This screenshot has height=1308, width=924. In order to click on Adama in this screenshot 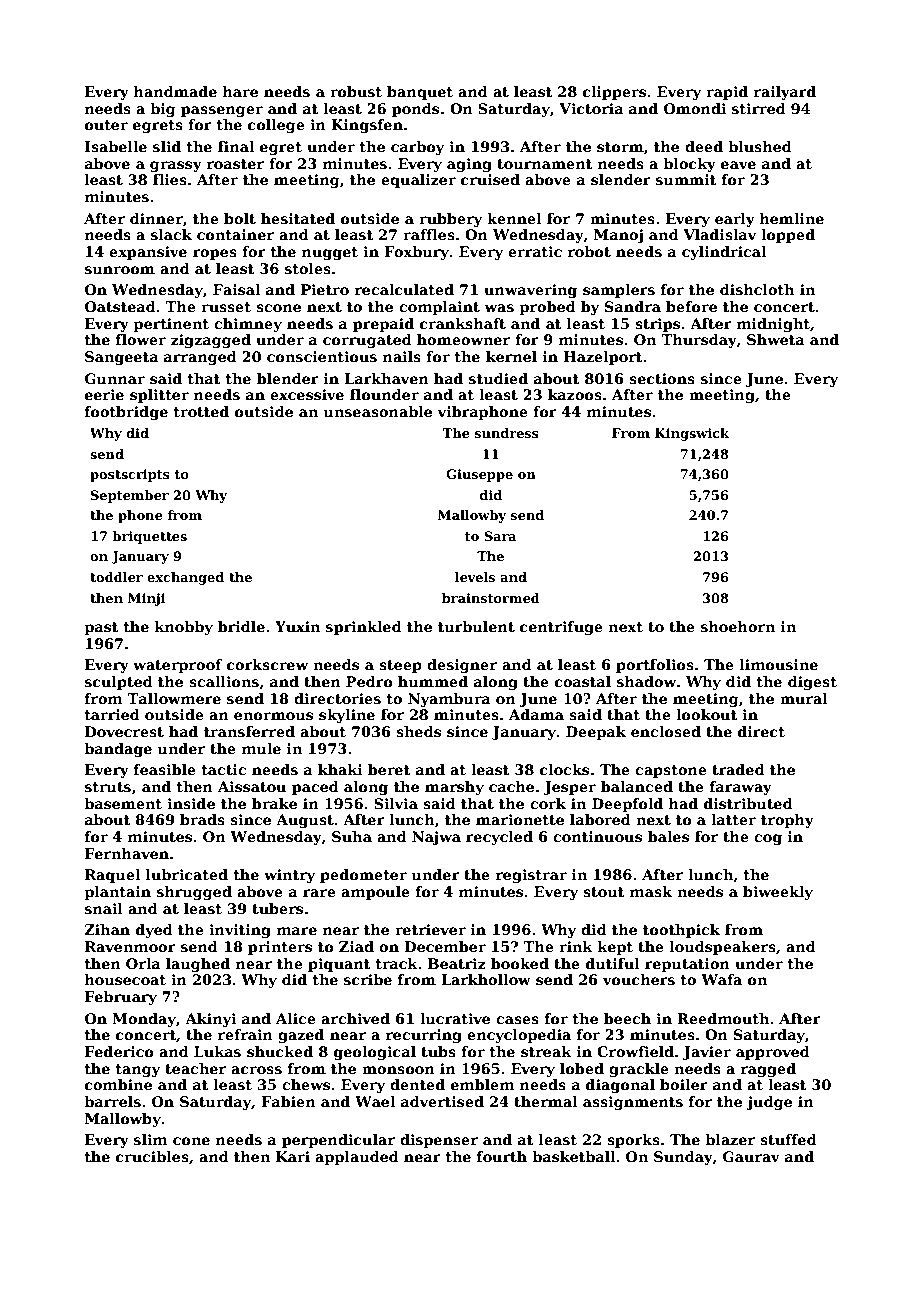, I will do `click(536, 714)`.
